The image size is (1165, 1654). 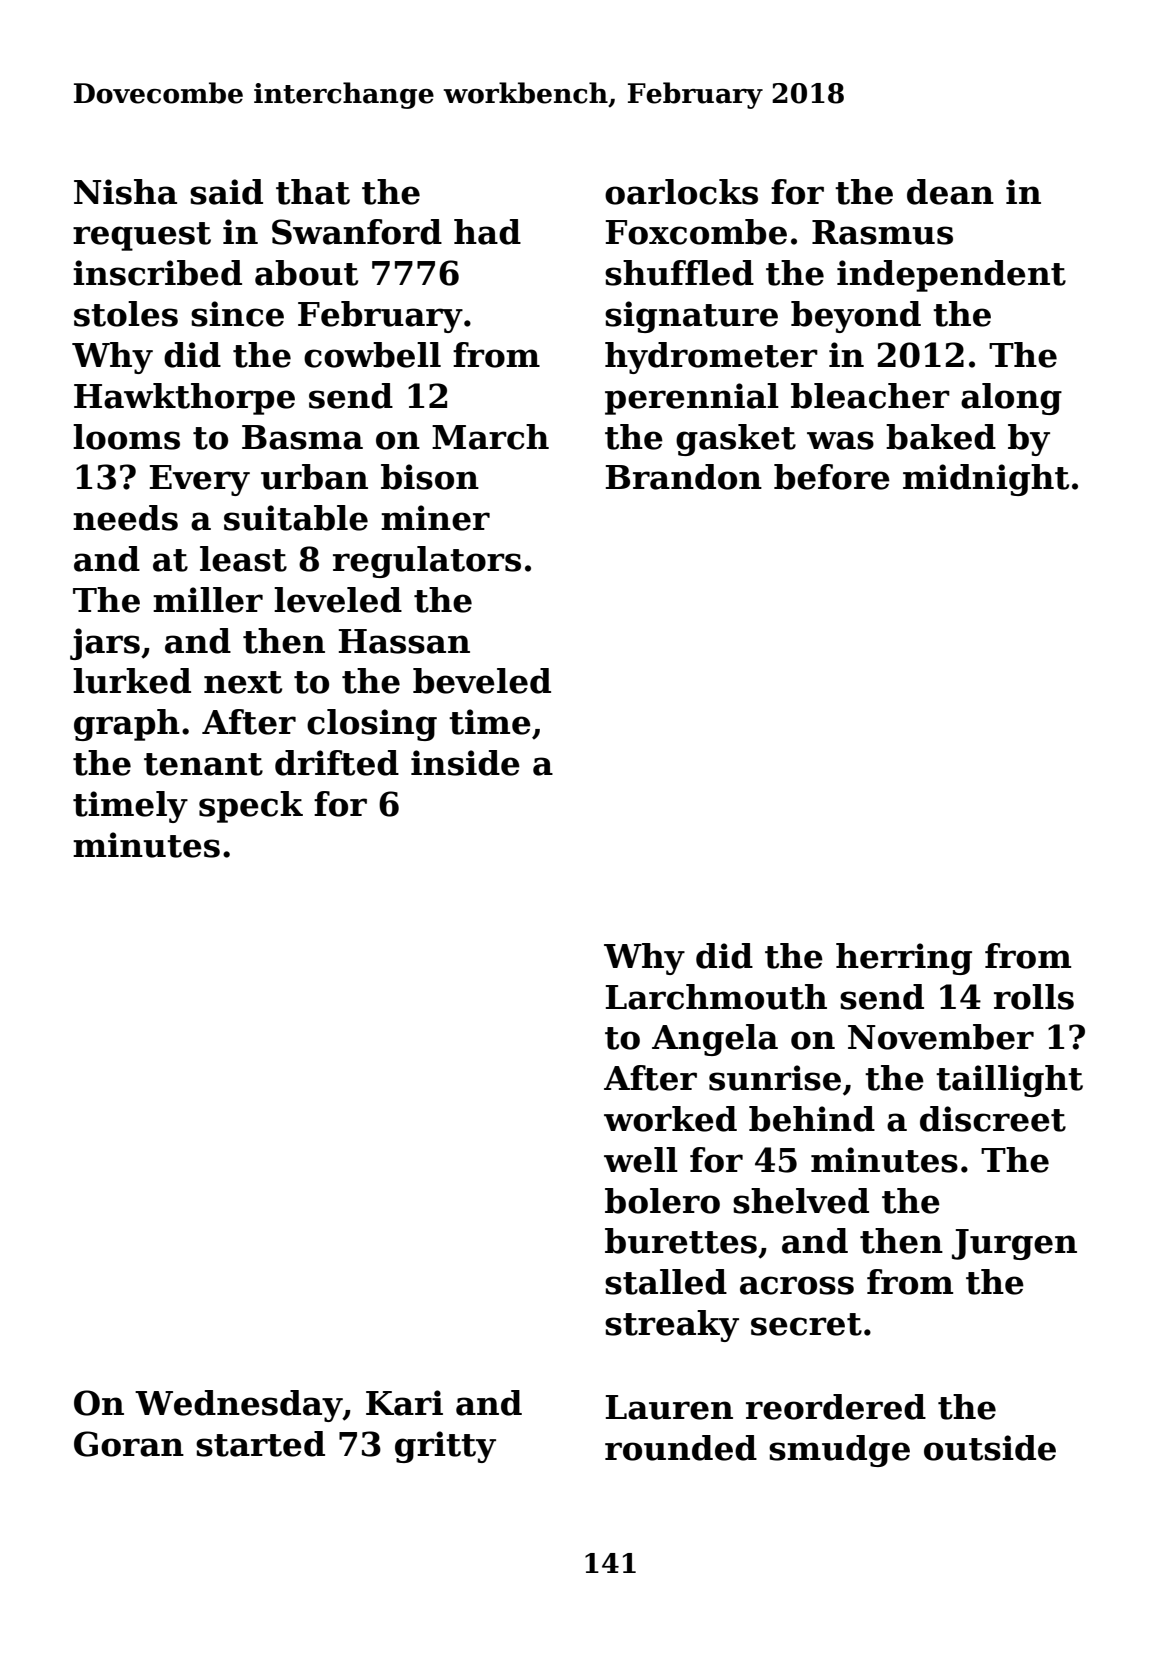 What do you see at coordinates (226, 192) in the page?
I see `said` at bounding box center [226, 192].
